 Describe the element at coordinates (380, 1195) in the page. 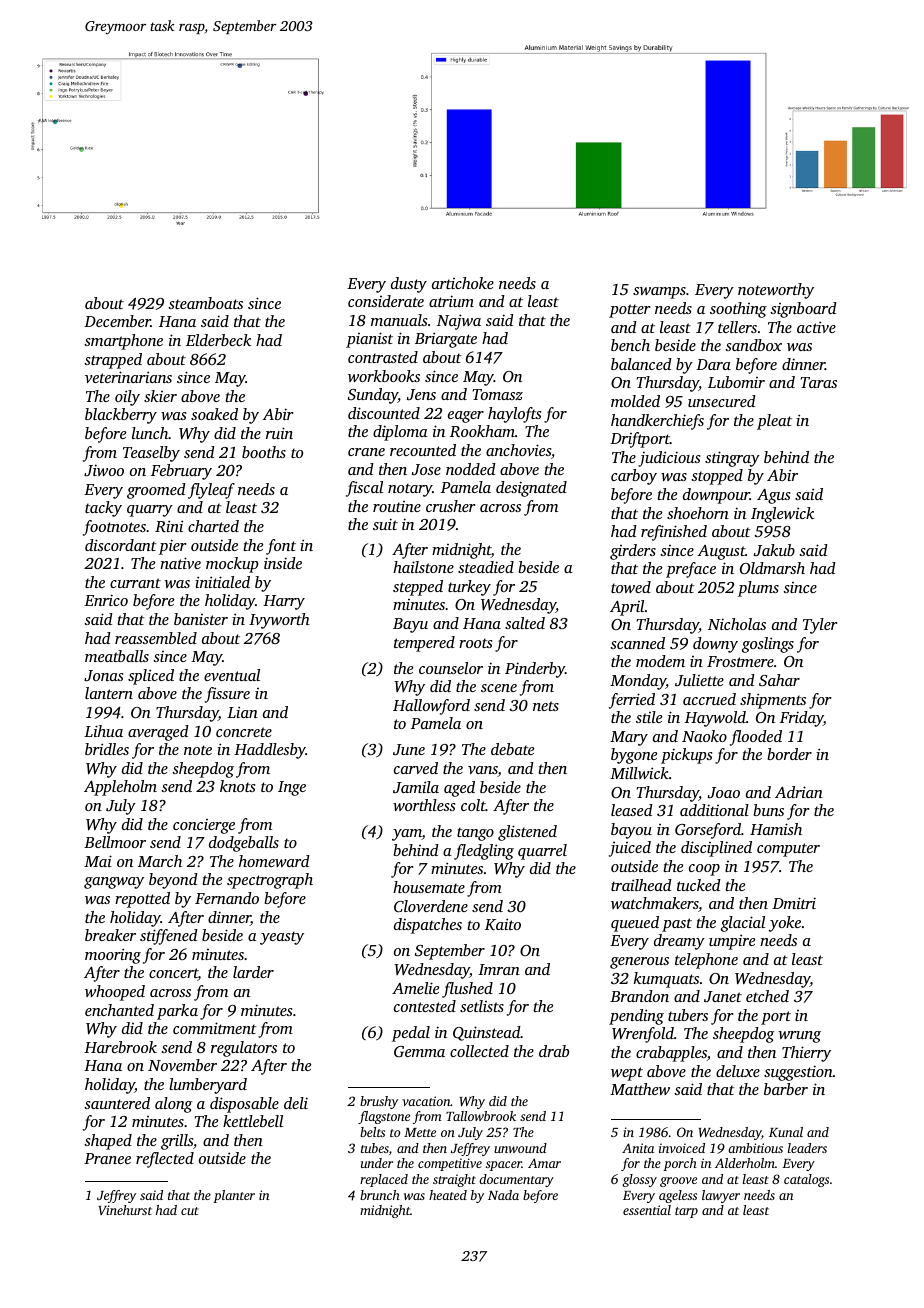

I see `brunch` at that location.
